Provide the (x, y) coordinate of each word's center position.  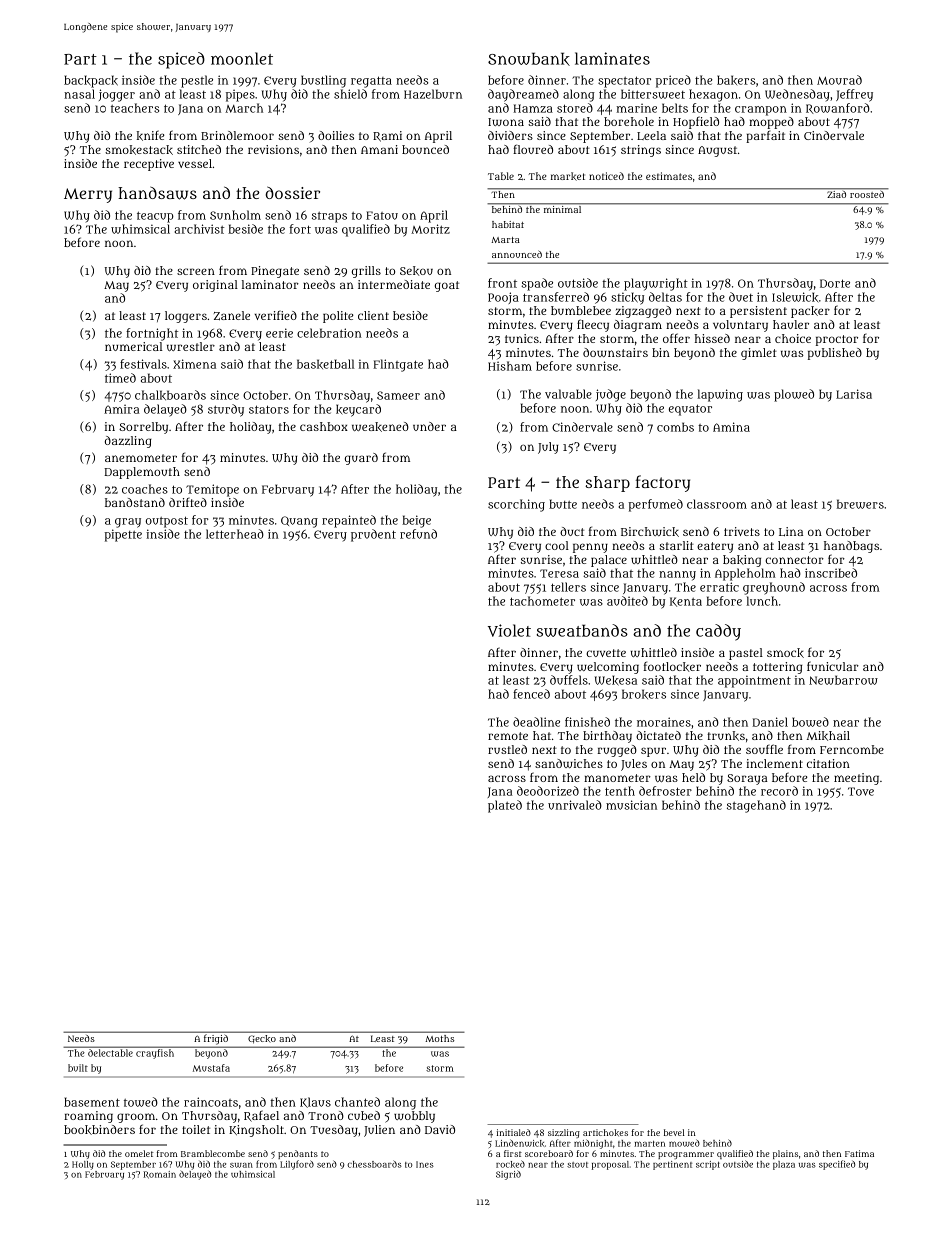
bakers (736, 80)
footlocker (672, 666)
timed (120, 378)
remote (508, 736)
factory (662, 483)
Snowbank (529, 59)
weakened (380, 427)
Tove (861, 791)
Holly (83, 1165)
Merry (88, 195)
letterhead (235, 534)
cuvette (606, 653)
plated (505, 806)
